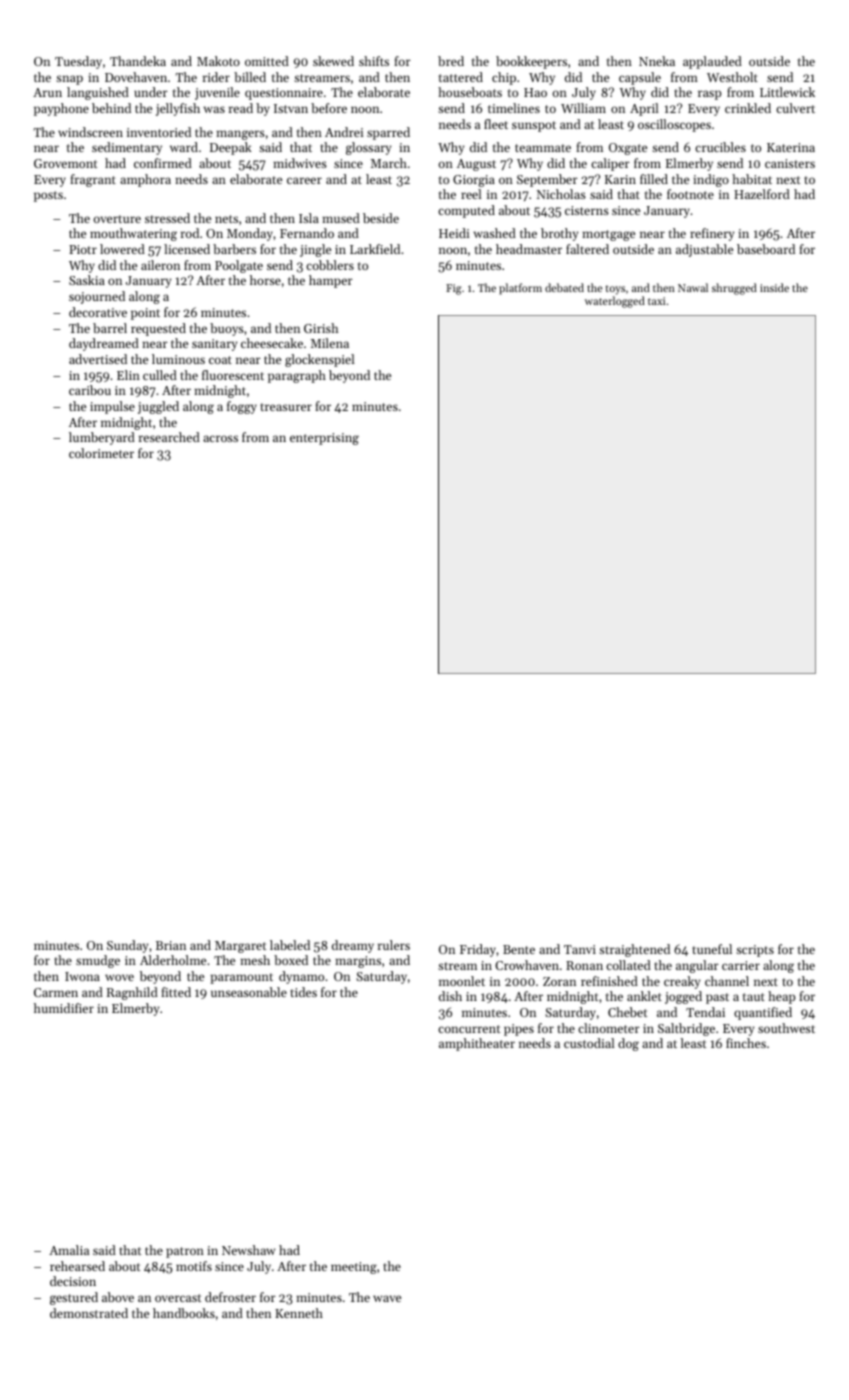 The width and height of the screenshot is (849, 1400). What do you see at coordinates (478, 950) in the screenshot?
I see `Friday` at bounding box center [478, 950].
